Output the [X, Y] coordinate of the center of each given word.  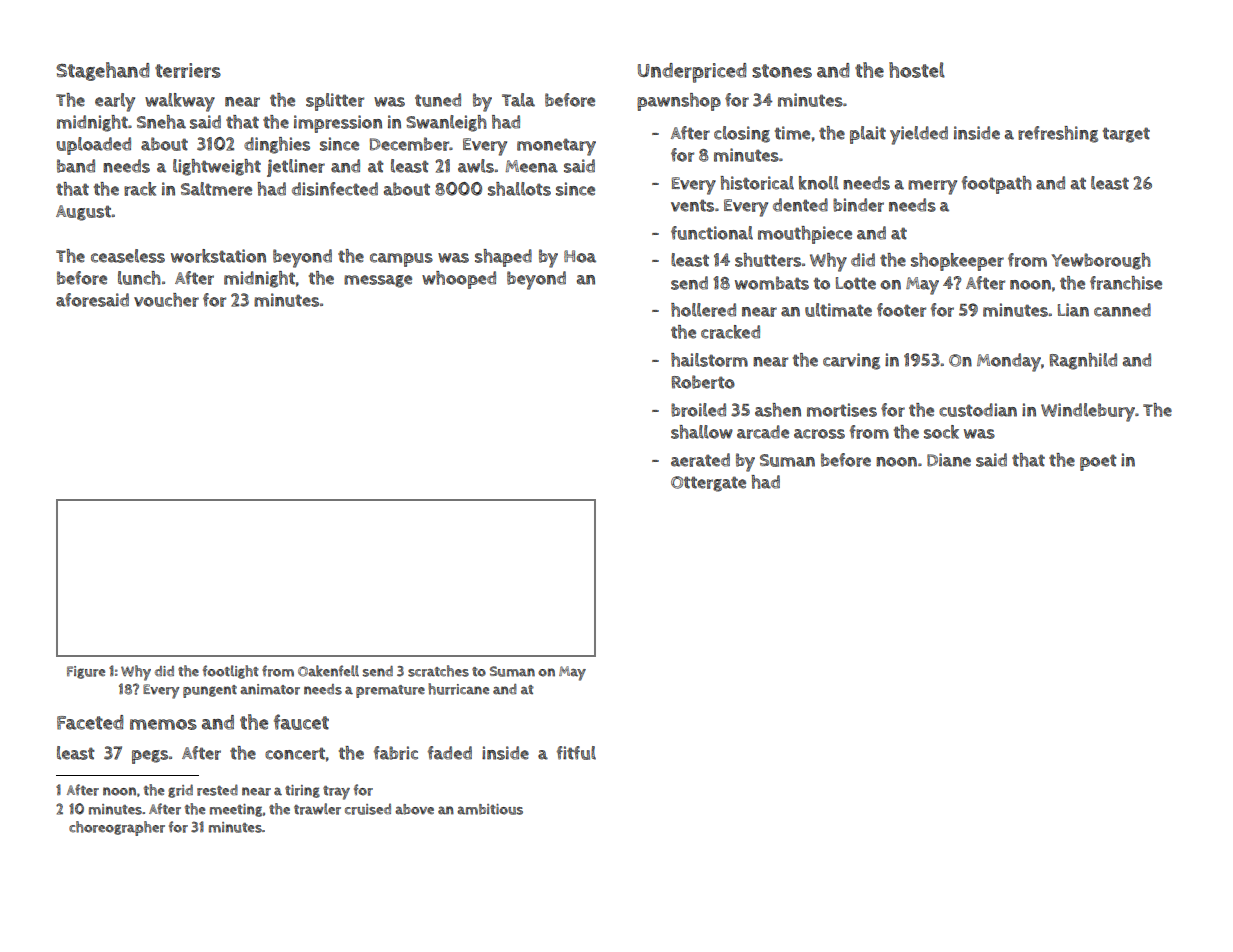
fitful [576, 753]
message [378, 281]
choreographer [117, 828]
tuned [438, 100]
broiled [698, 410]
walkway [180, 102]
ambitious [490, 809]
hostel [917, 70]
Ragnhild [1083, 361]
